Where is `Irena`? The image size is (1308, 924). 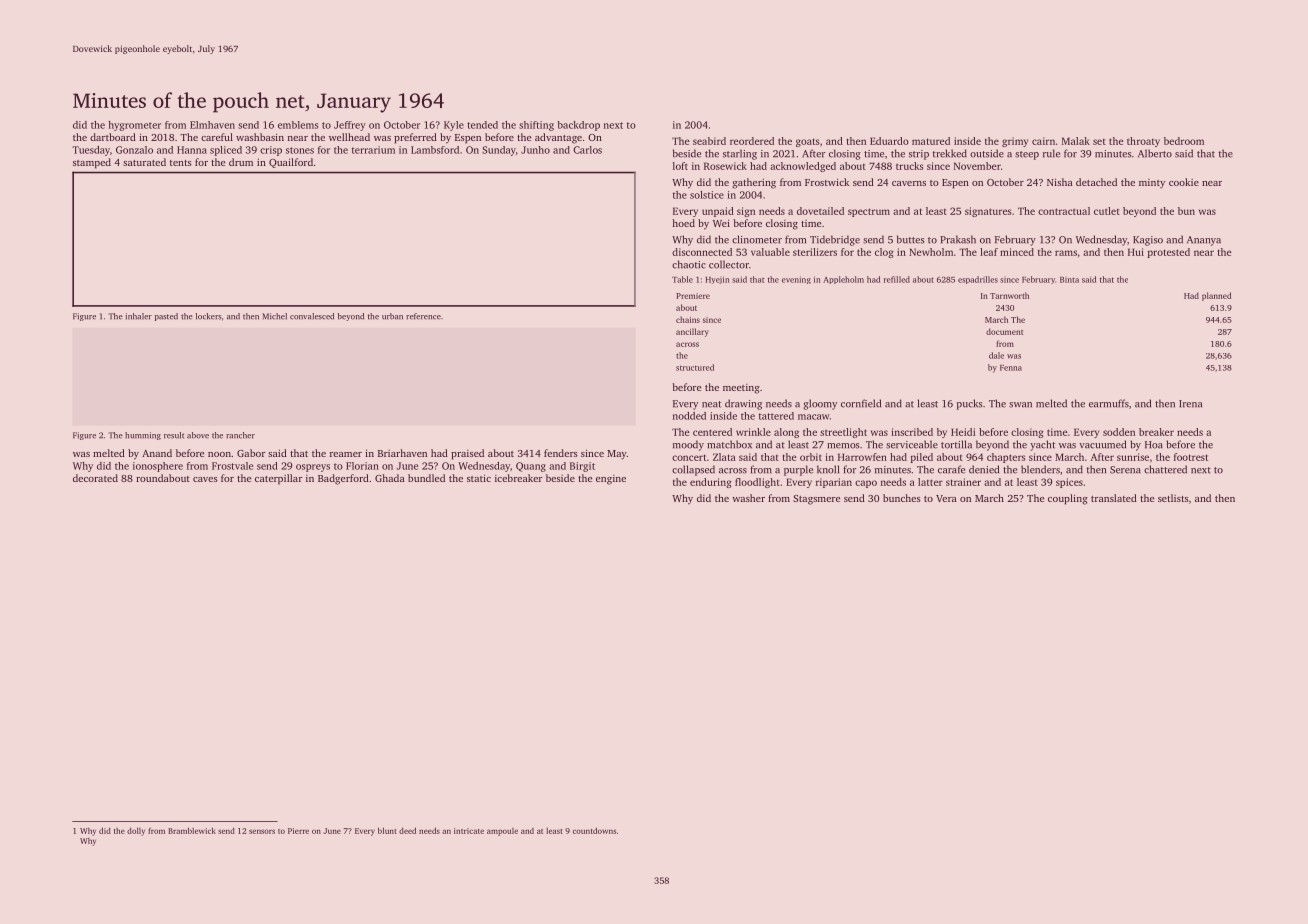
Irena is located at coordinates (1190, 404).
